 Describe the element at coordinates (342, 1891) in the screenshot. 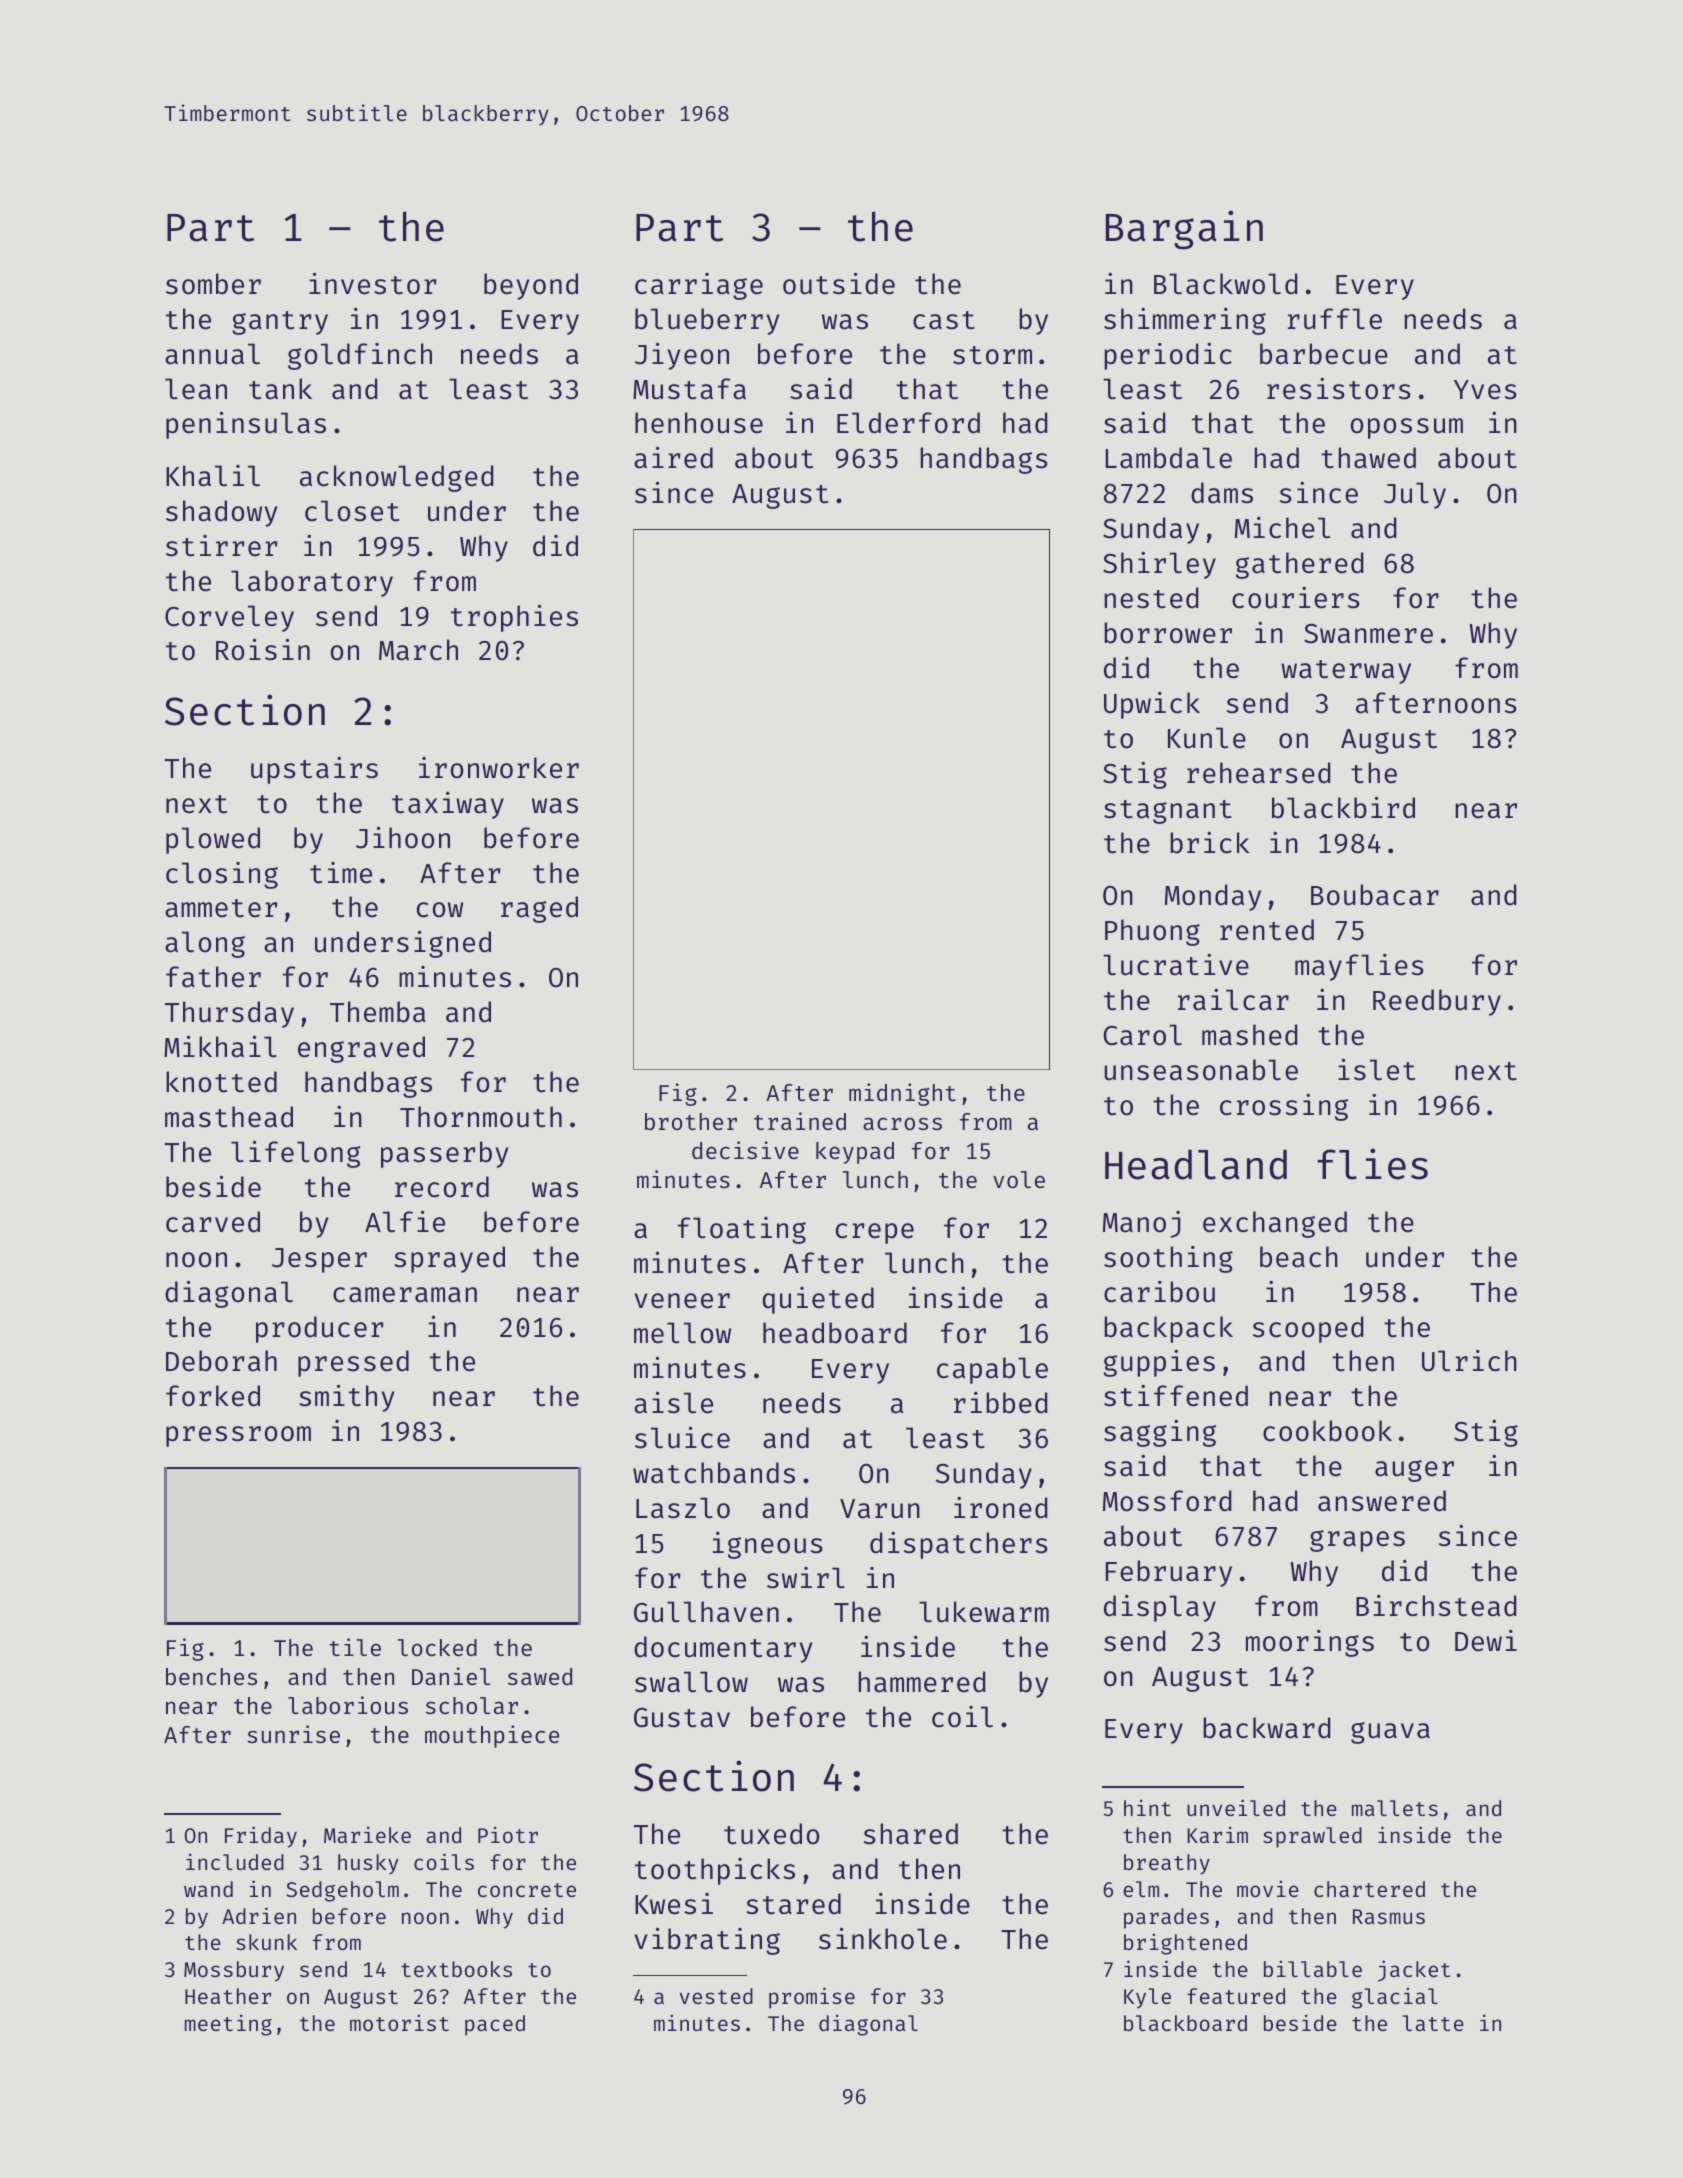

I see `Sedgeholm` at that location.
